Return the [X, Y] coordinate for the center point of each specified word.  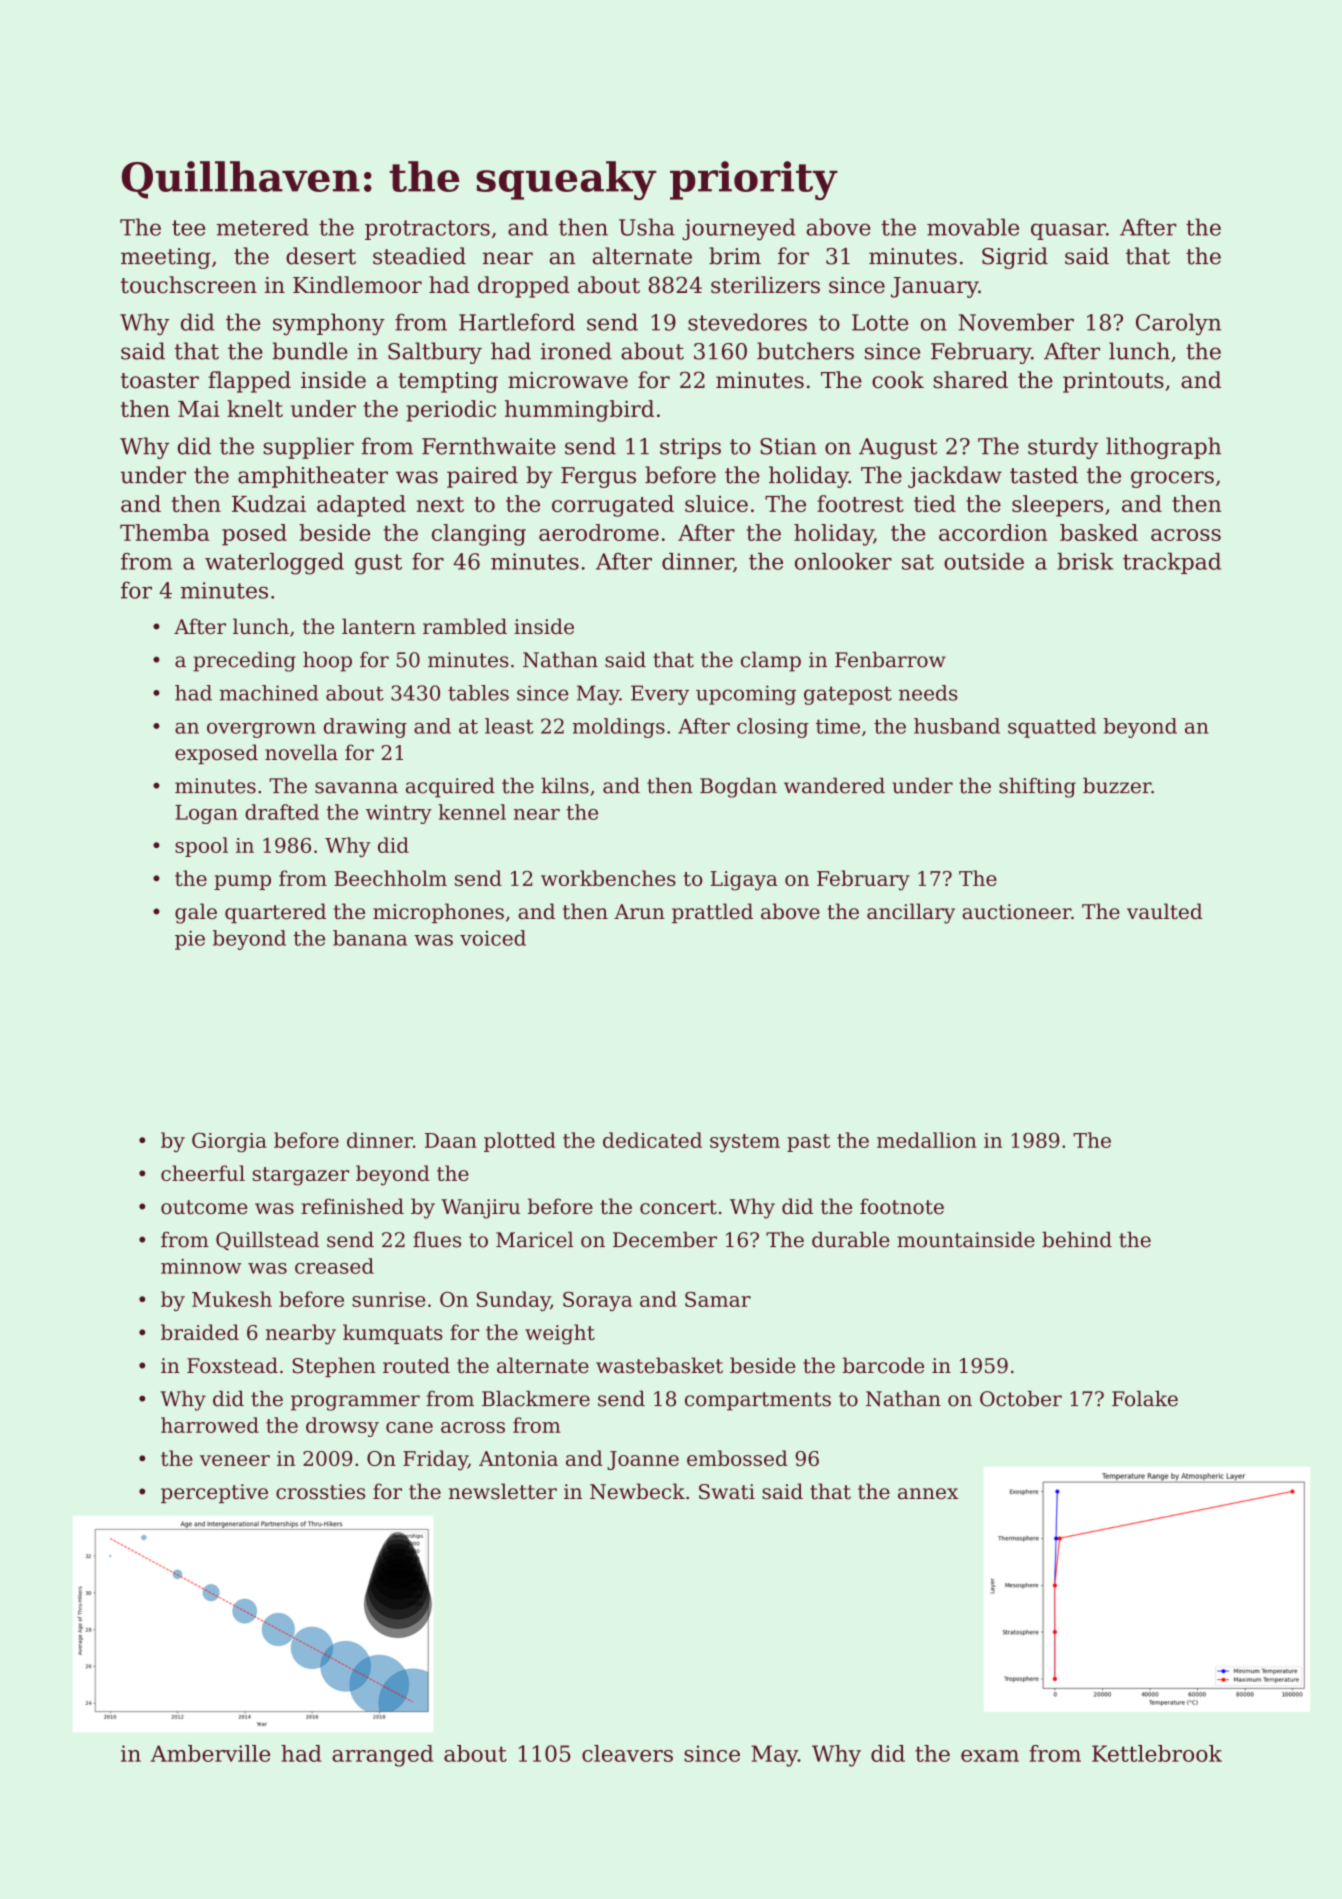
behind [1077, 1240]
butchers [805, 351]
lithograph [1163, 448]
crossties [320, 1492]
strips [690, 448]
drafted [282, 812]
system [745, 1143]
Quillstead [267, 1241]
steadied [419, 256]
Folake [1145, 1399]
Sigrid [1015, 258]
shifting [1037, 788]
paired [482, 477]
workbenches [608, 878]
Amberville [210, 1753]
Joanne [643, 1460]
